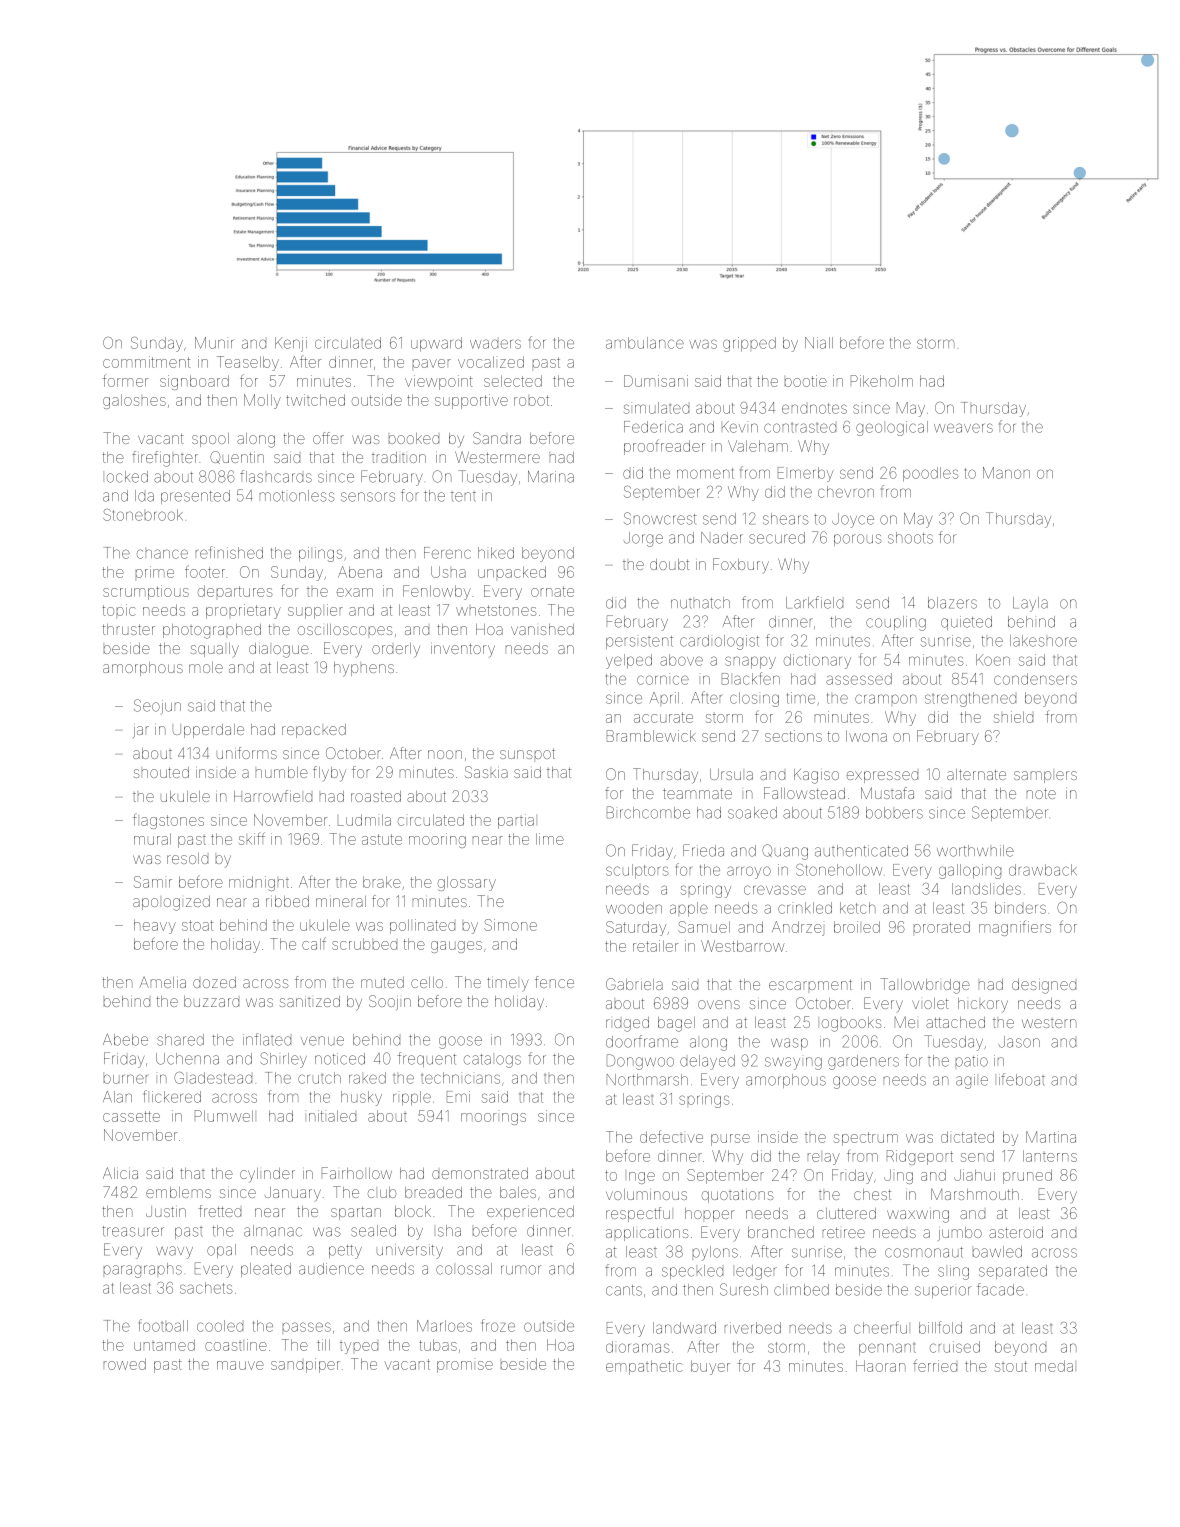 This page has height=1527, width=1180. I want to click on chevron, so click(846, 492).
